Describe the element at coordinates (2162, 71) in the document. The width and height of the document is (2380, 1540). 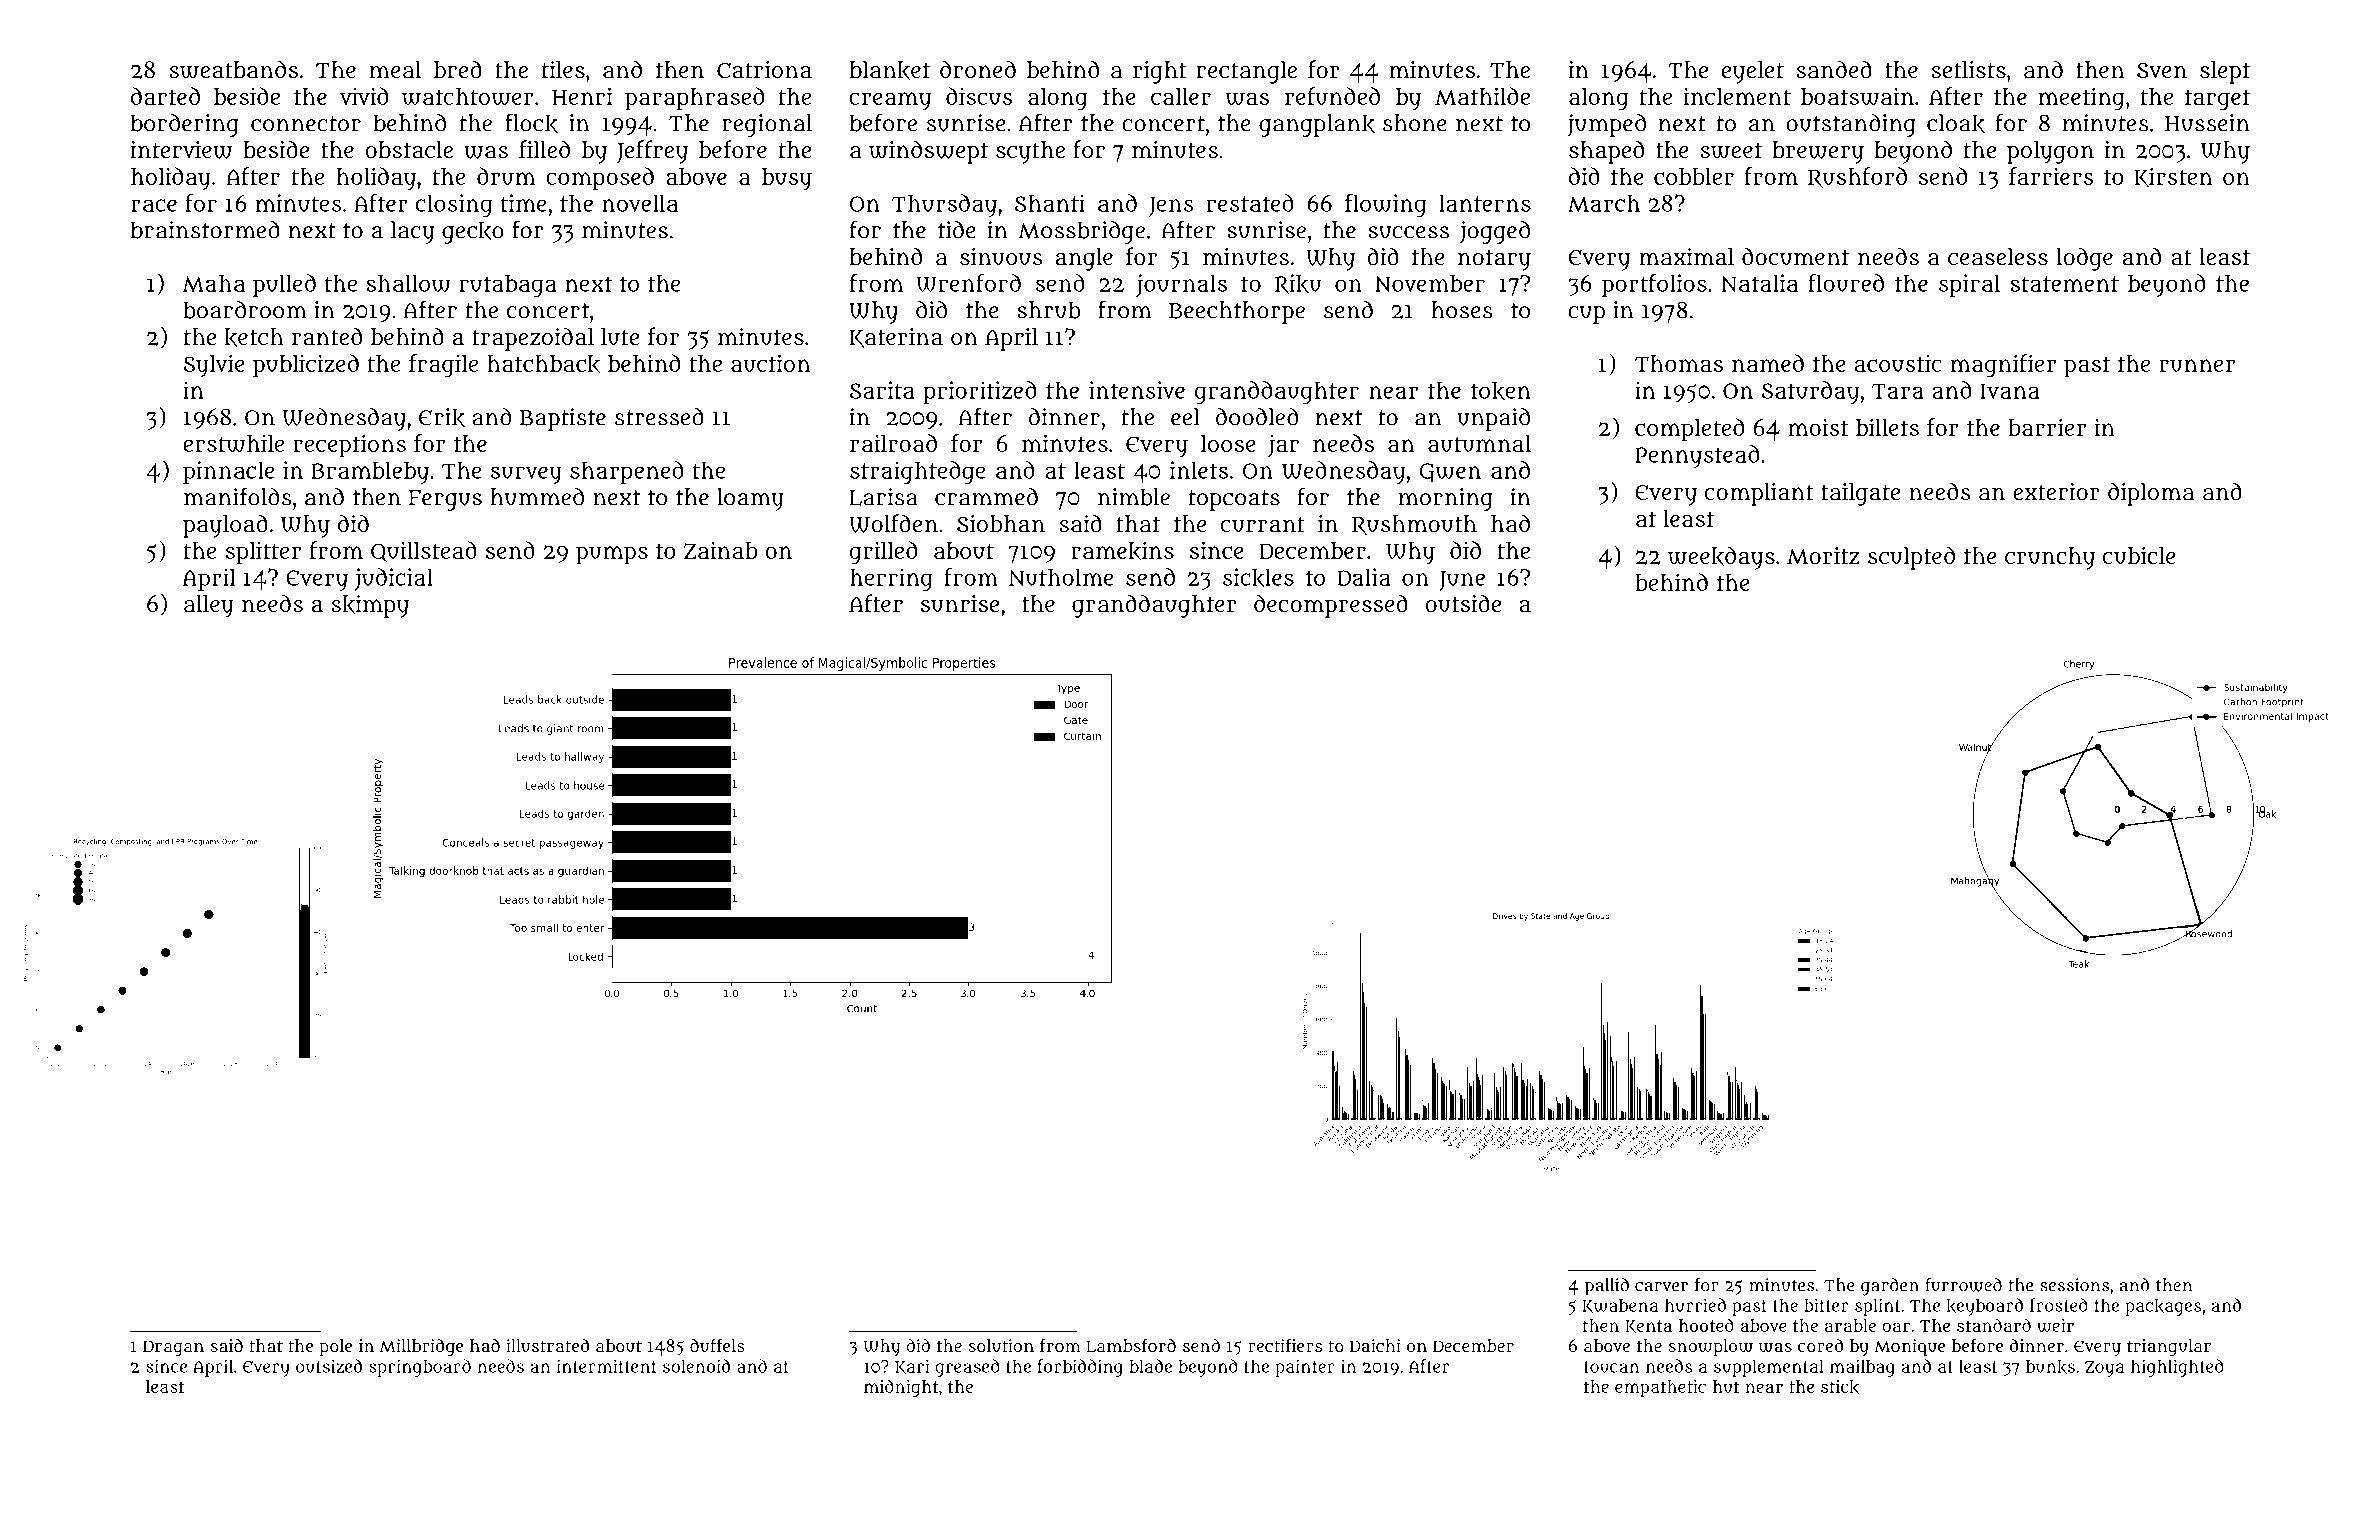
I see `Sven` at that location.
